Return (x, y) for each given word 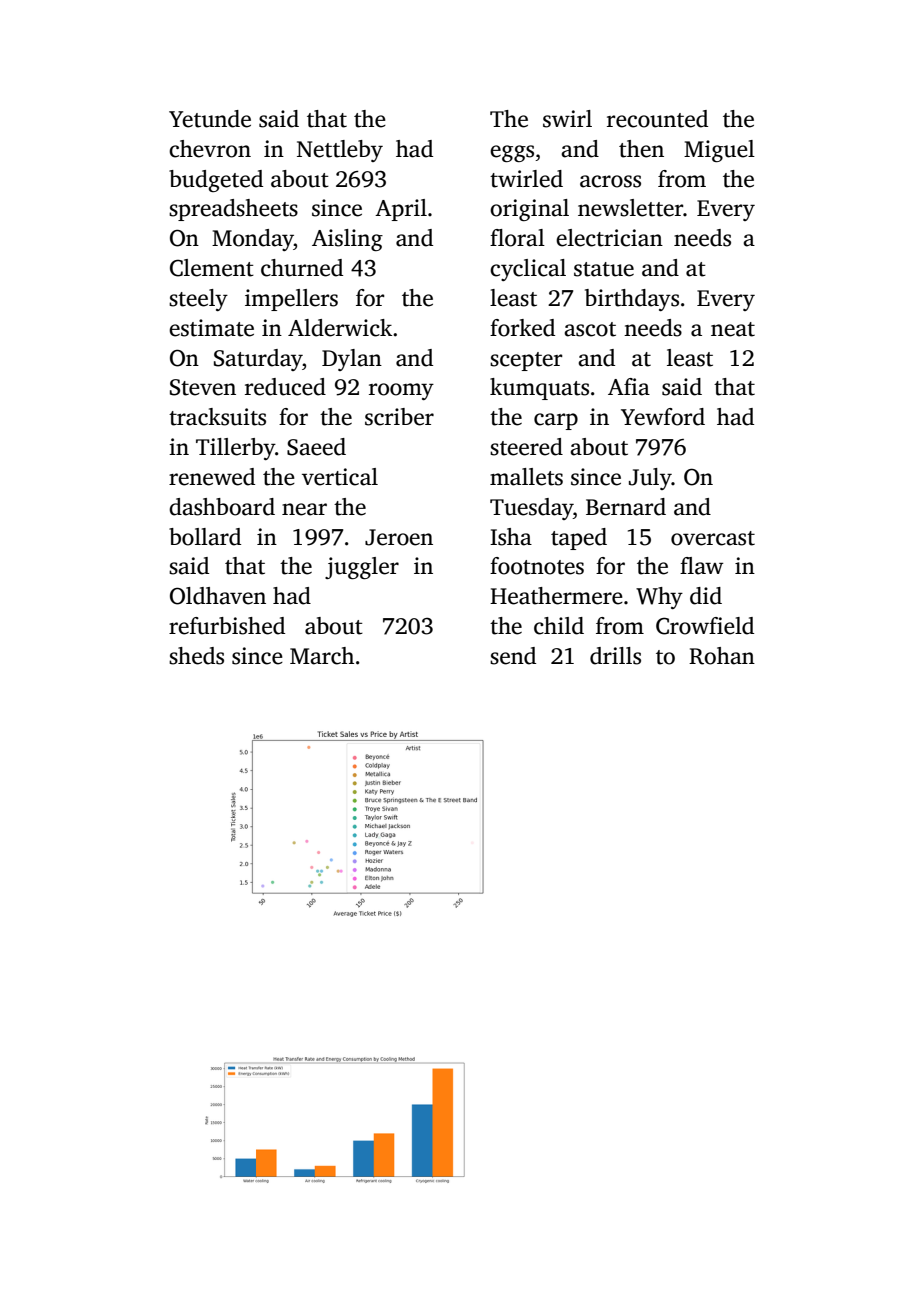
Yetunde (210, 119)
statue (604, 269)
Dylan (352, 360)
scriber (399, 417)
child (559, 626)
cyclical (528, 270)
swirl (567, 119)
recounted (657, 119)
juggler (362, 568)
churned (302, 268)
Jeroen (399, 537)
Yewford (663, 417)
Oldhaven (218, 596)
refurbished (227, 626)
